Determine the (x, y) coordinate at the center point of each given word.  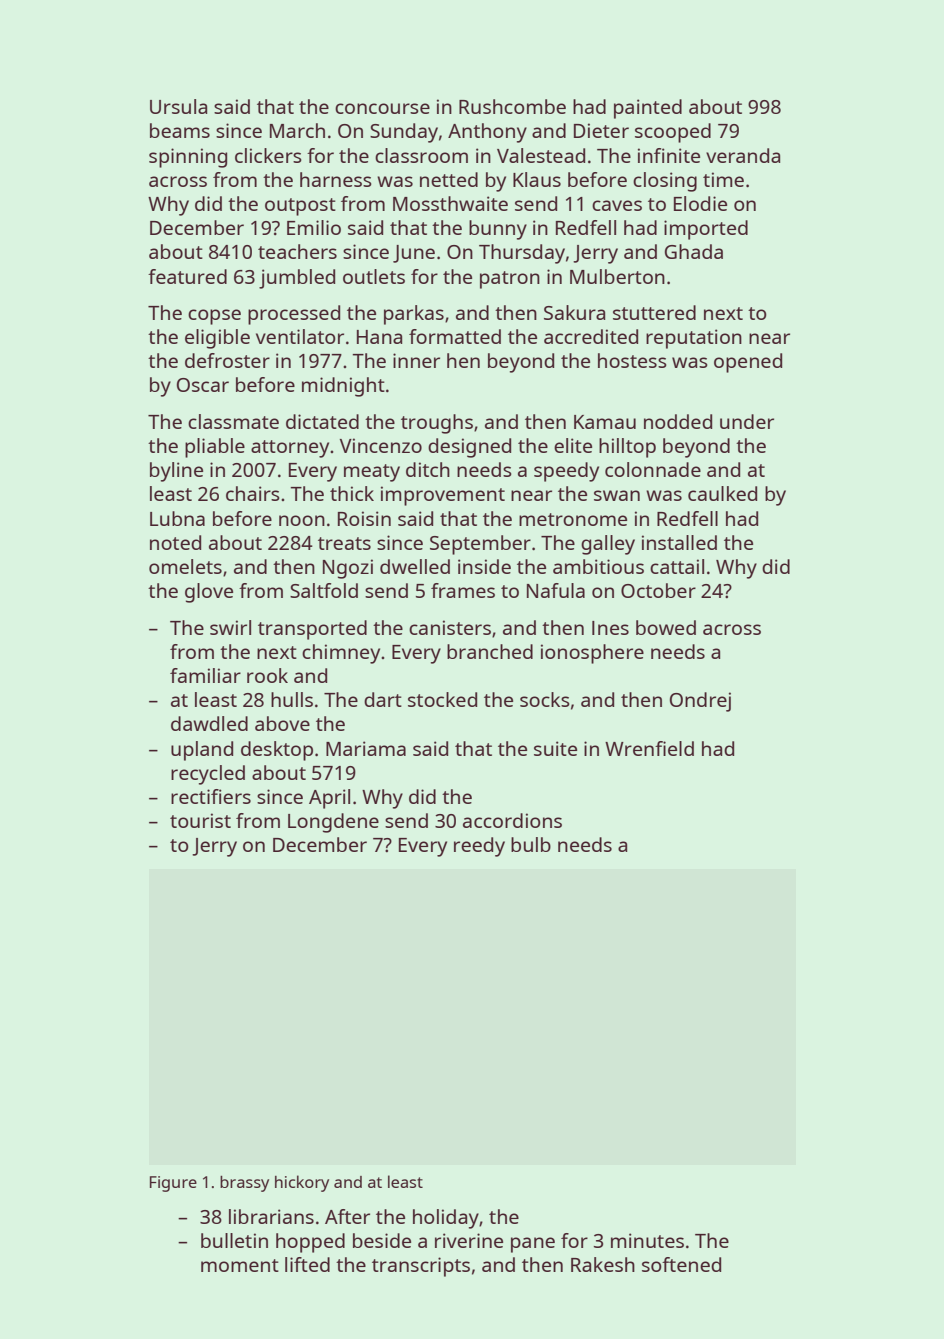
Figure (173, 1184)
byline (176, 472)
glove (209, 593)
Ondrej (700, 702)
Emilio (314, 227)
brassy (244, 1184)
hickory (302, 1183)
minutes (647, 1240)
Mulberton (617, 276)
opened (748, 363)
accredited (591, 336)
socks (545, 699)
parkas (414, 315)
